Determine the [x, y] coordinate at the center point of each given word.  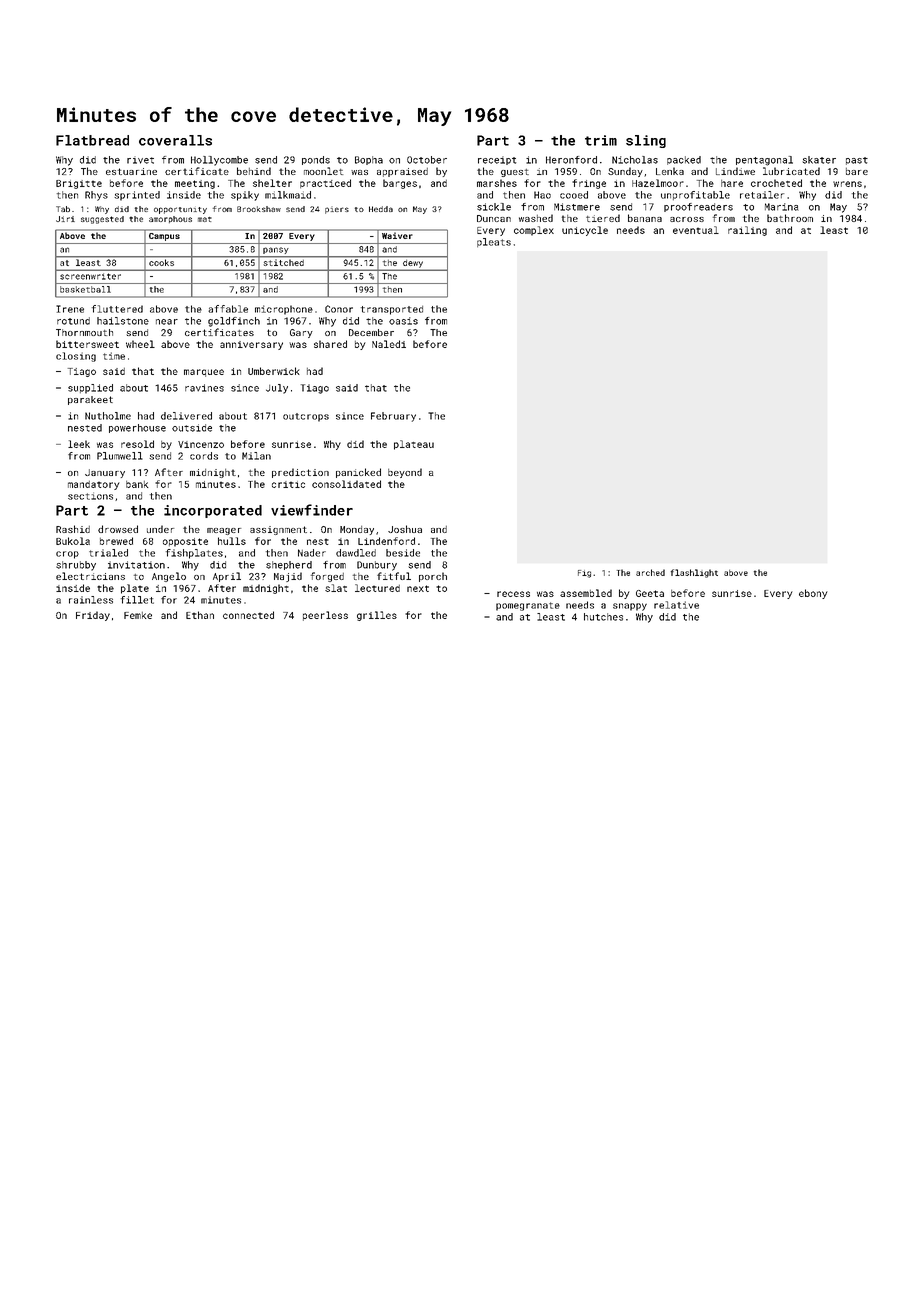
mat [205, 219]
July [277, 389]
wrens [847, 184]
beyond [405, 473]
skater [819, 160]
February [393, 417]
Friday [93, 616]
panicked [358, 473]
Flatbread [92, 140]
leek [79, 444]
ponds [316, 160]
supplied [90, 389]
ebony [813, 594]
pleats [494, 242]
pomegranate [528, 606]
